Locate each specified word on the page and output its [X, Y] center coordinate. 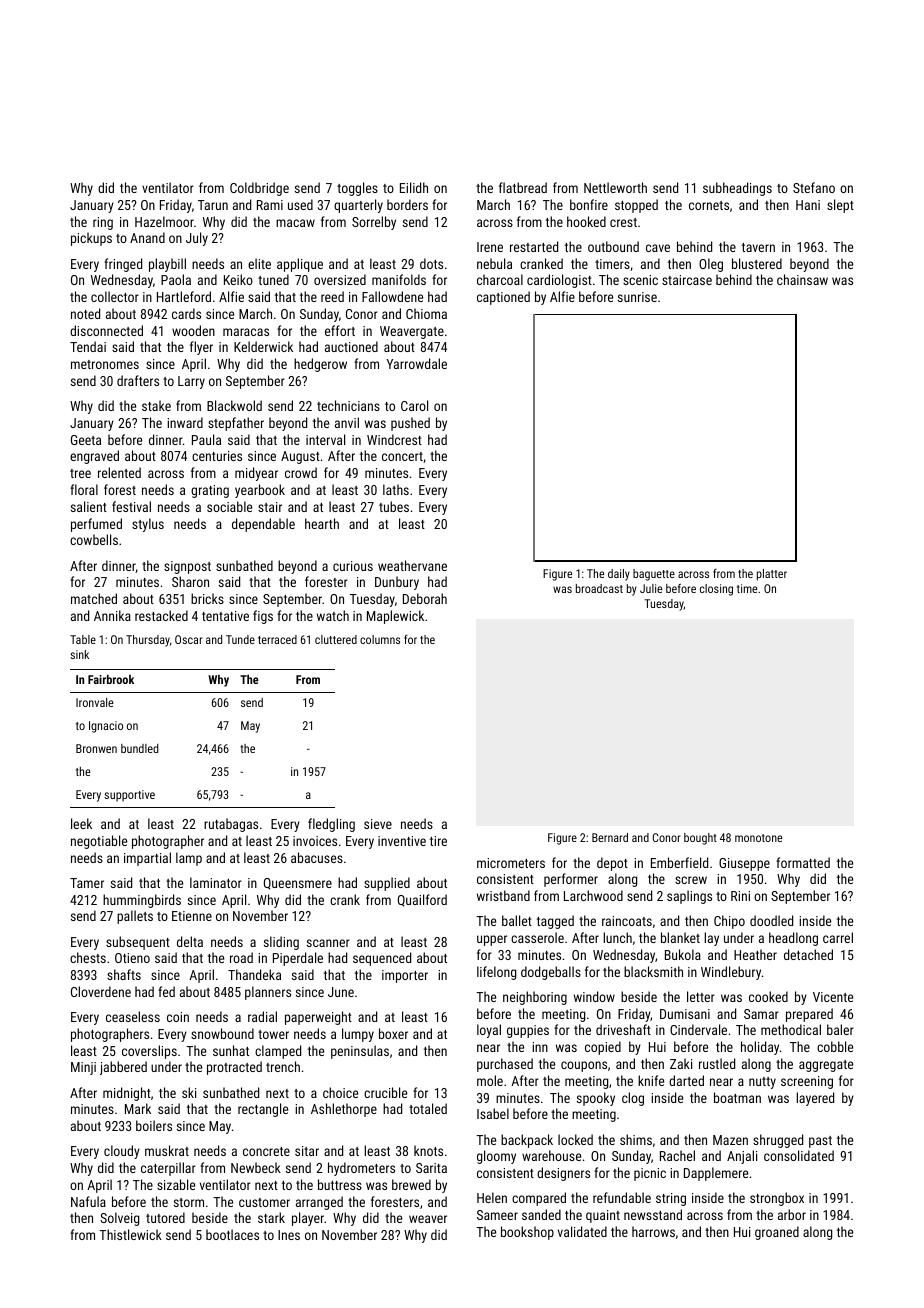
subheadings [737, 189]
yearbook [260, 491]
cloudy [122, 1152]
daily [619, 575]
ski [189, 1092]
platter [772, 575]
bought [700, 839]
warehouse [551, 1155]
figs [263, 617]
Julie [651, 588]
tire [438, 841]
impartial [147, 859]
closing [716, 590]
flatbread [523, 187]
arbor [792, 1214]
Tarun [213, 205]
